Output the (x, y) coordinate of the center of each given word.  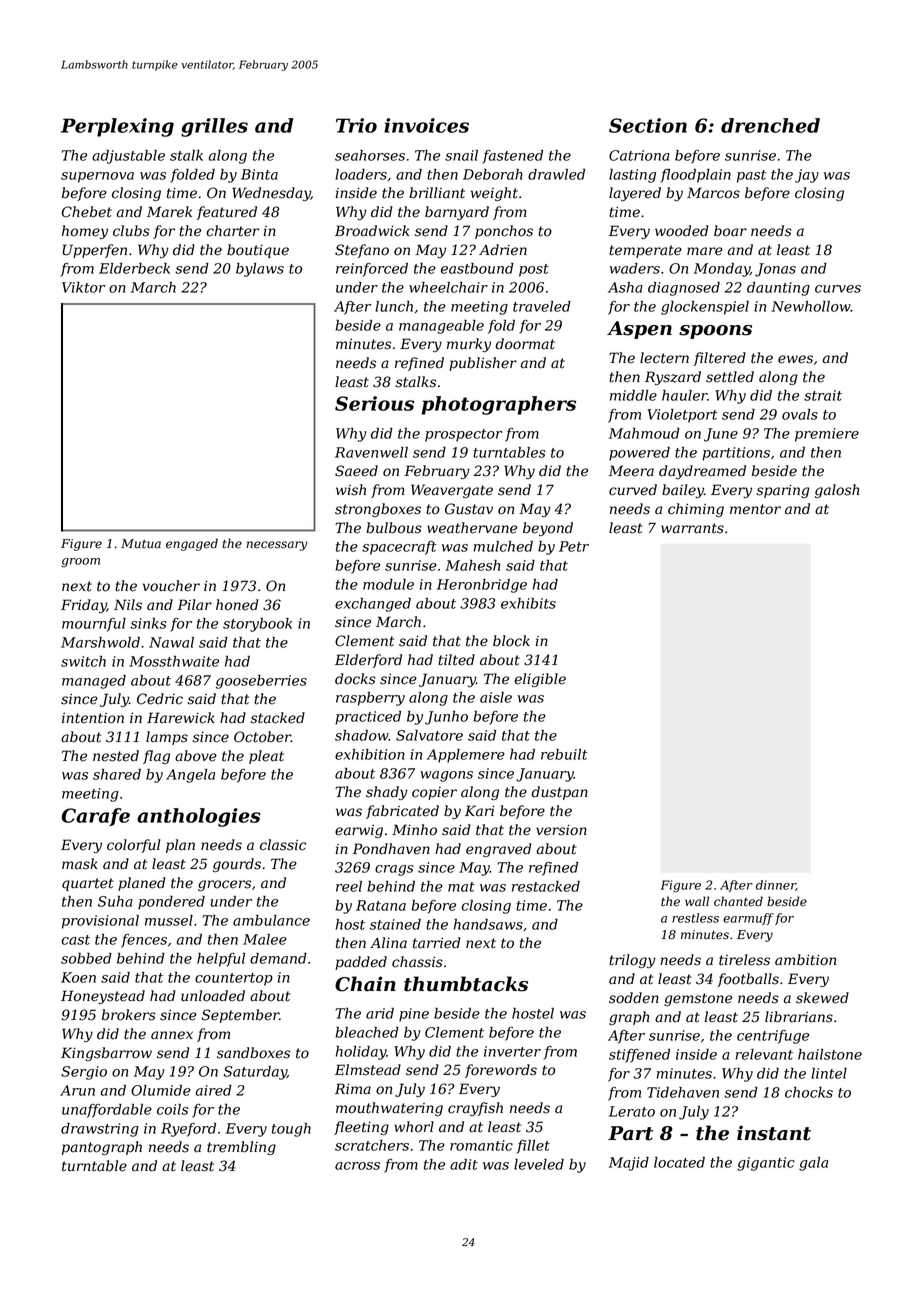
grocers (224, 885)
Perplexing (117, 127)
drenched (770, 125)
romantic (481, 1145)
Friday (84, 606)
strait (823, 395)
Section (648, 125)
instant (774, 1133)
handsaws (488, 924)
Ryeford (188, 1130)
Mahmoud (644, 433)
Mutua (141, 543)
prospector (464, 435)
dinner (776, 885)
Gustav (469, 509)
